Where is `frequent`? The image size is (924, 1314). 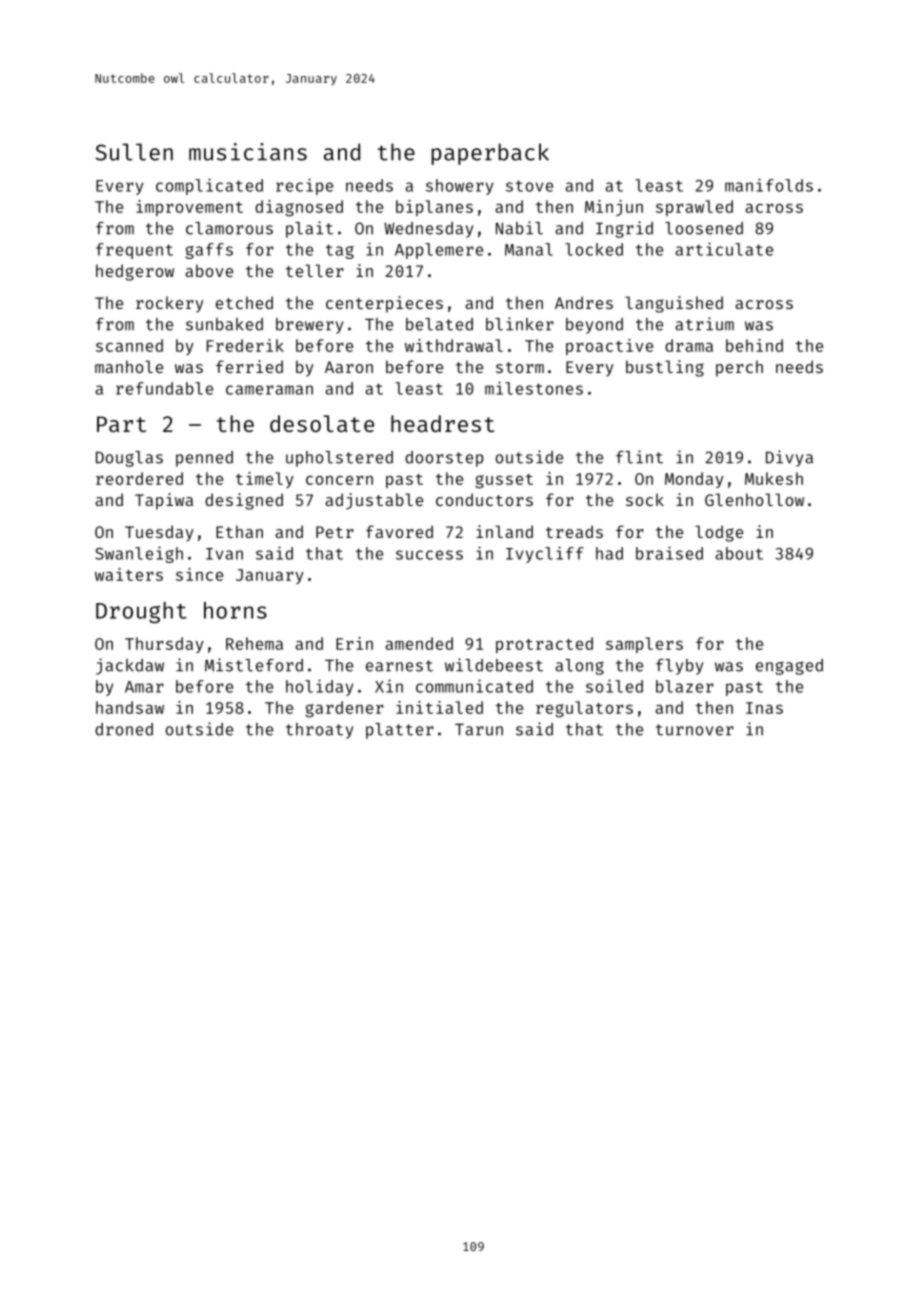 frequent is located at coordinates (134, 251).
